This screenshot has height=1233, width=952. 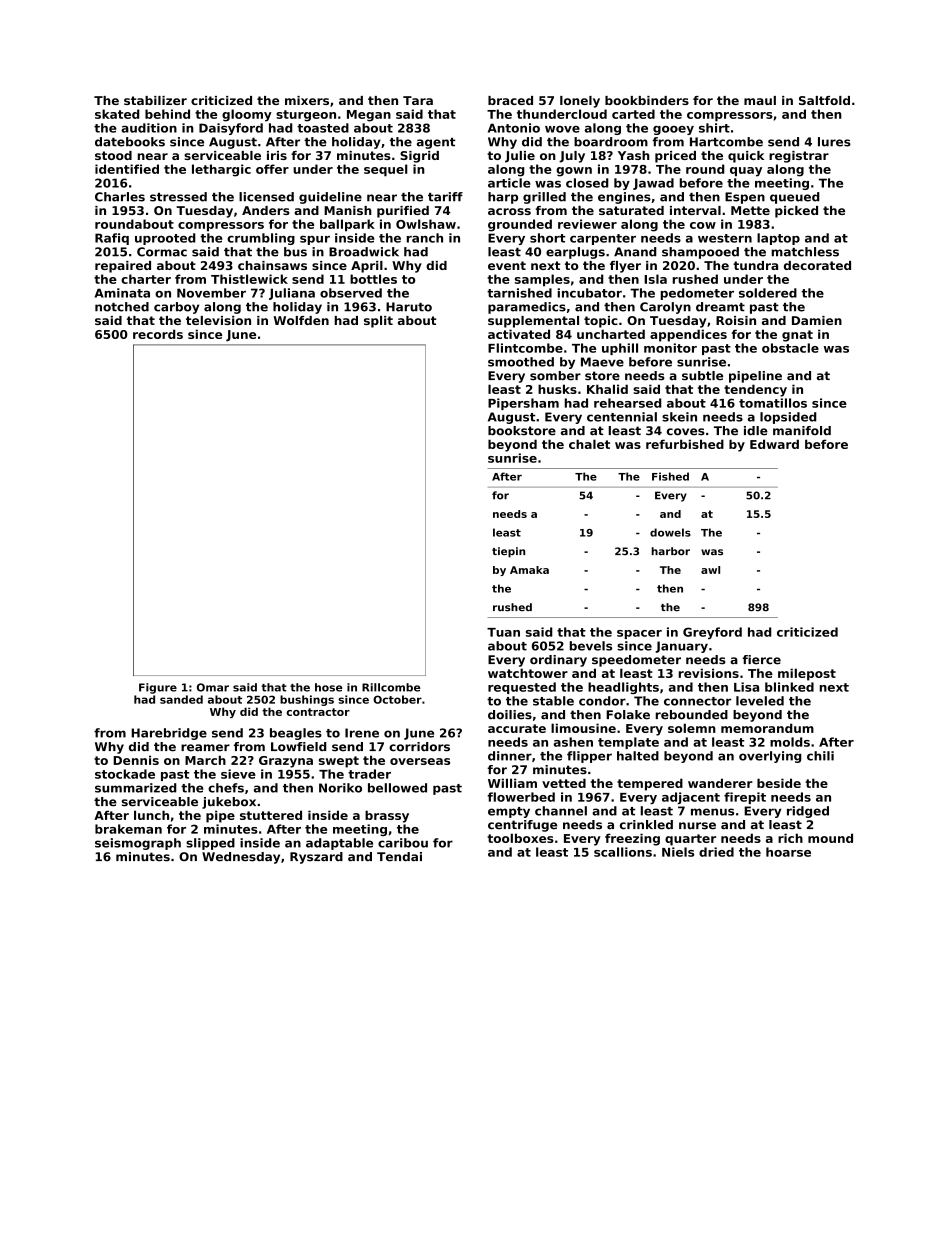 What do you see at coordinates (508, 552) in the screenshot?
I see `tiepin` at bounding box center [508, 552].
